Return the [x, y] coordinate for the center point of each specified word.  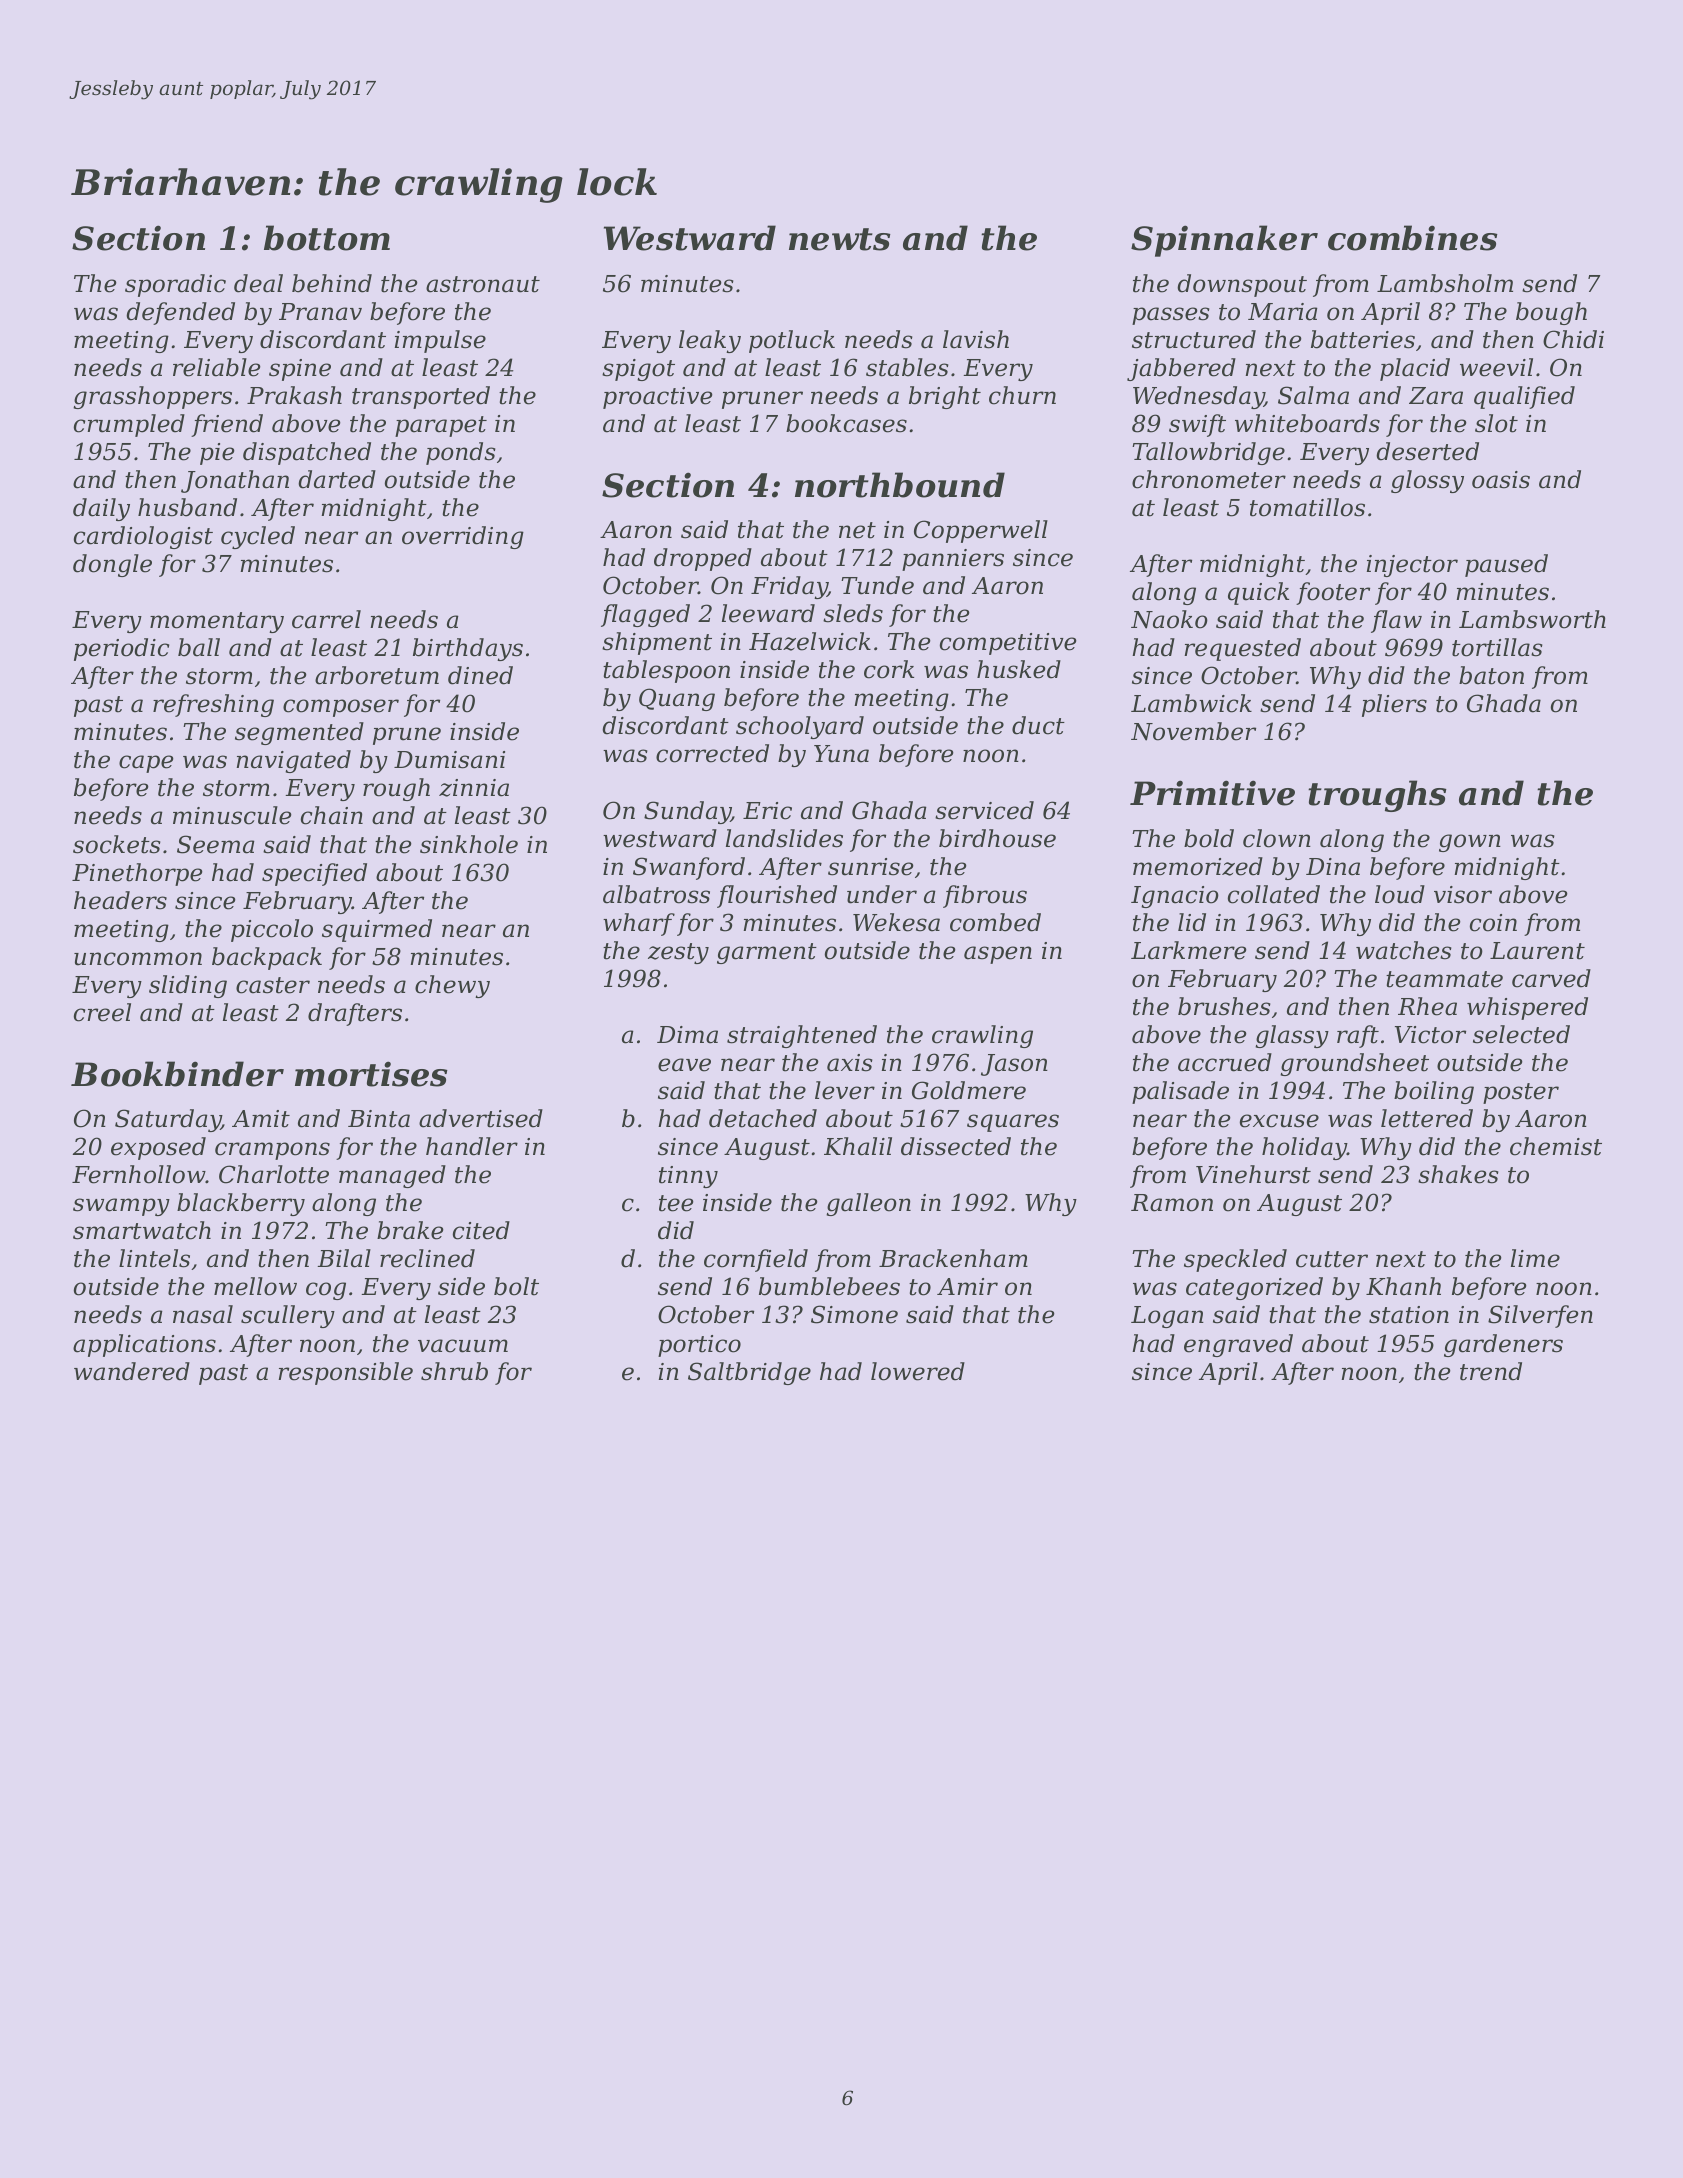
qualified [1524, 397]
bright [945, 397]
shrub [454, 1371]
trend [1491, 1371]
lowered [918, 1371]
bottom [327, 238]
